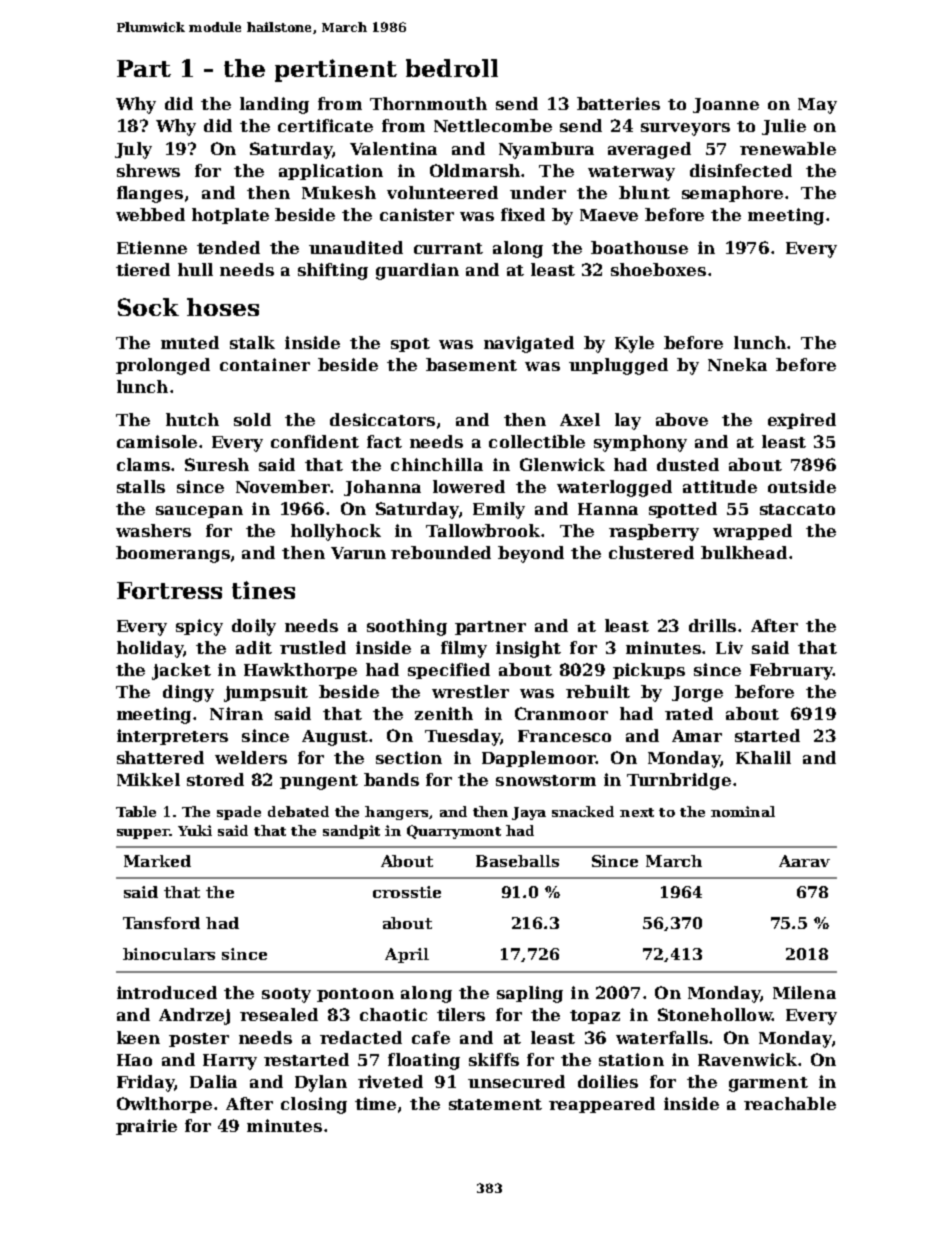  I want to click on Milena, so click(804, 992).
